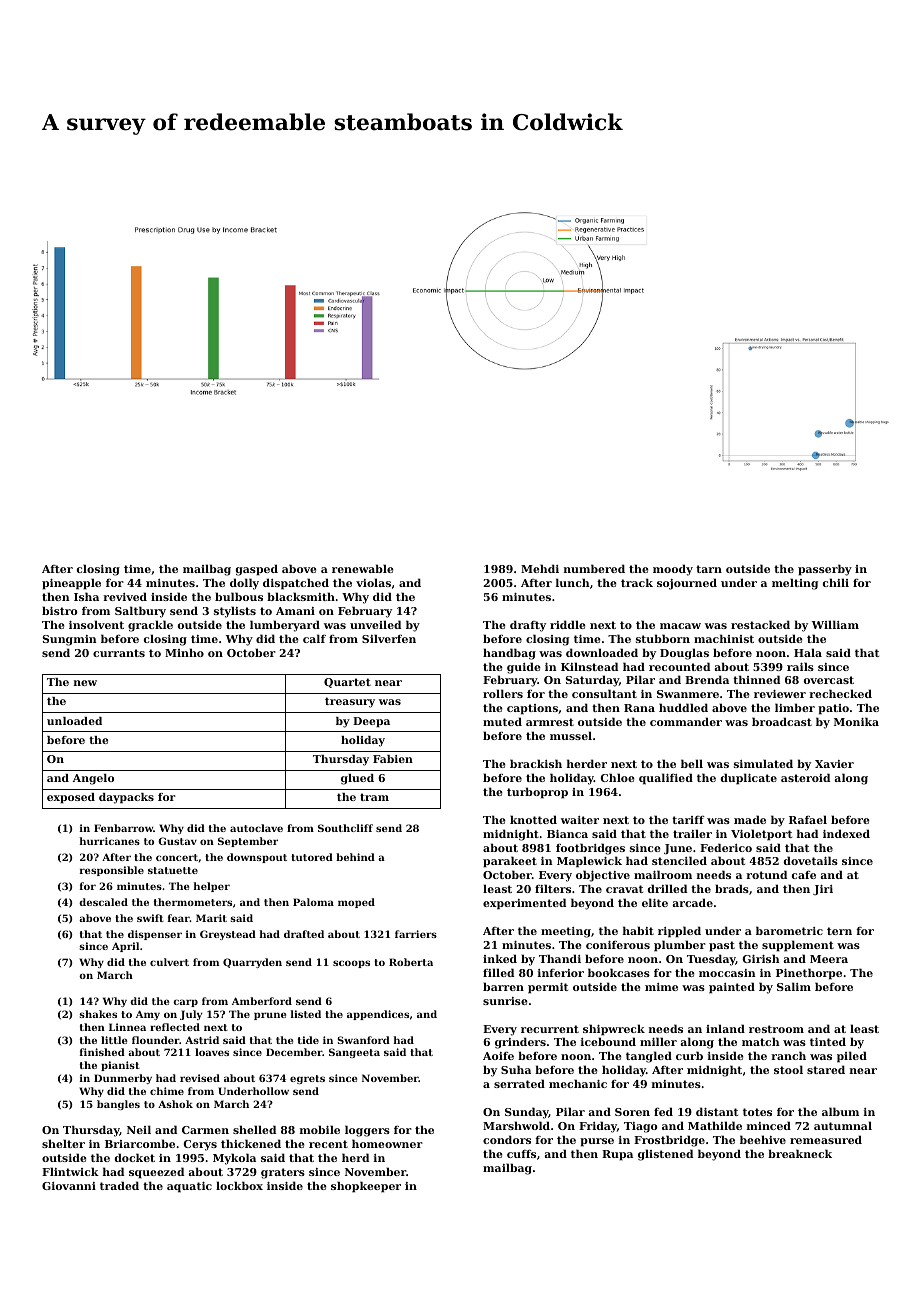 Image resolution: width=924 pixels, height=1308 pixels. I want to click on Roberta, so click(411, 962).
